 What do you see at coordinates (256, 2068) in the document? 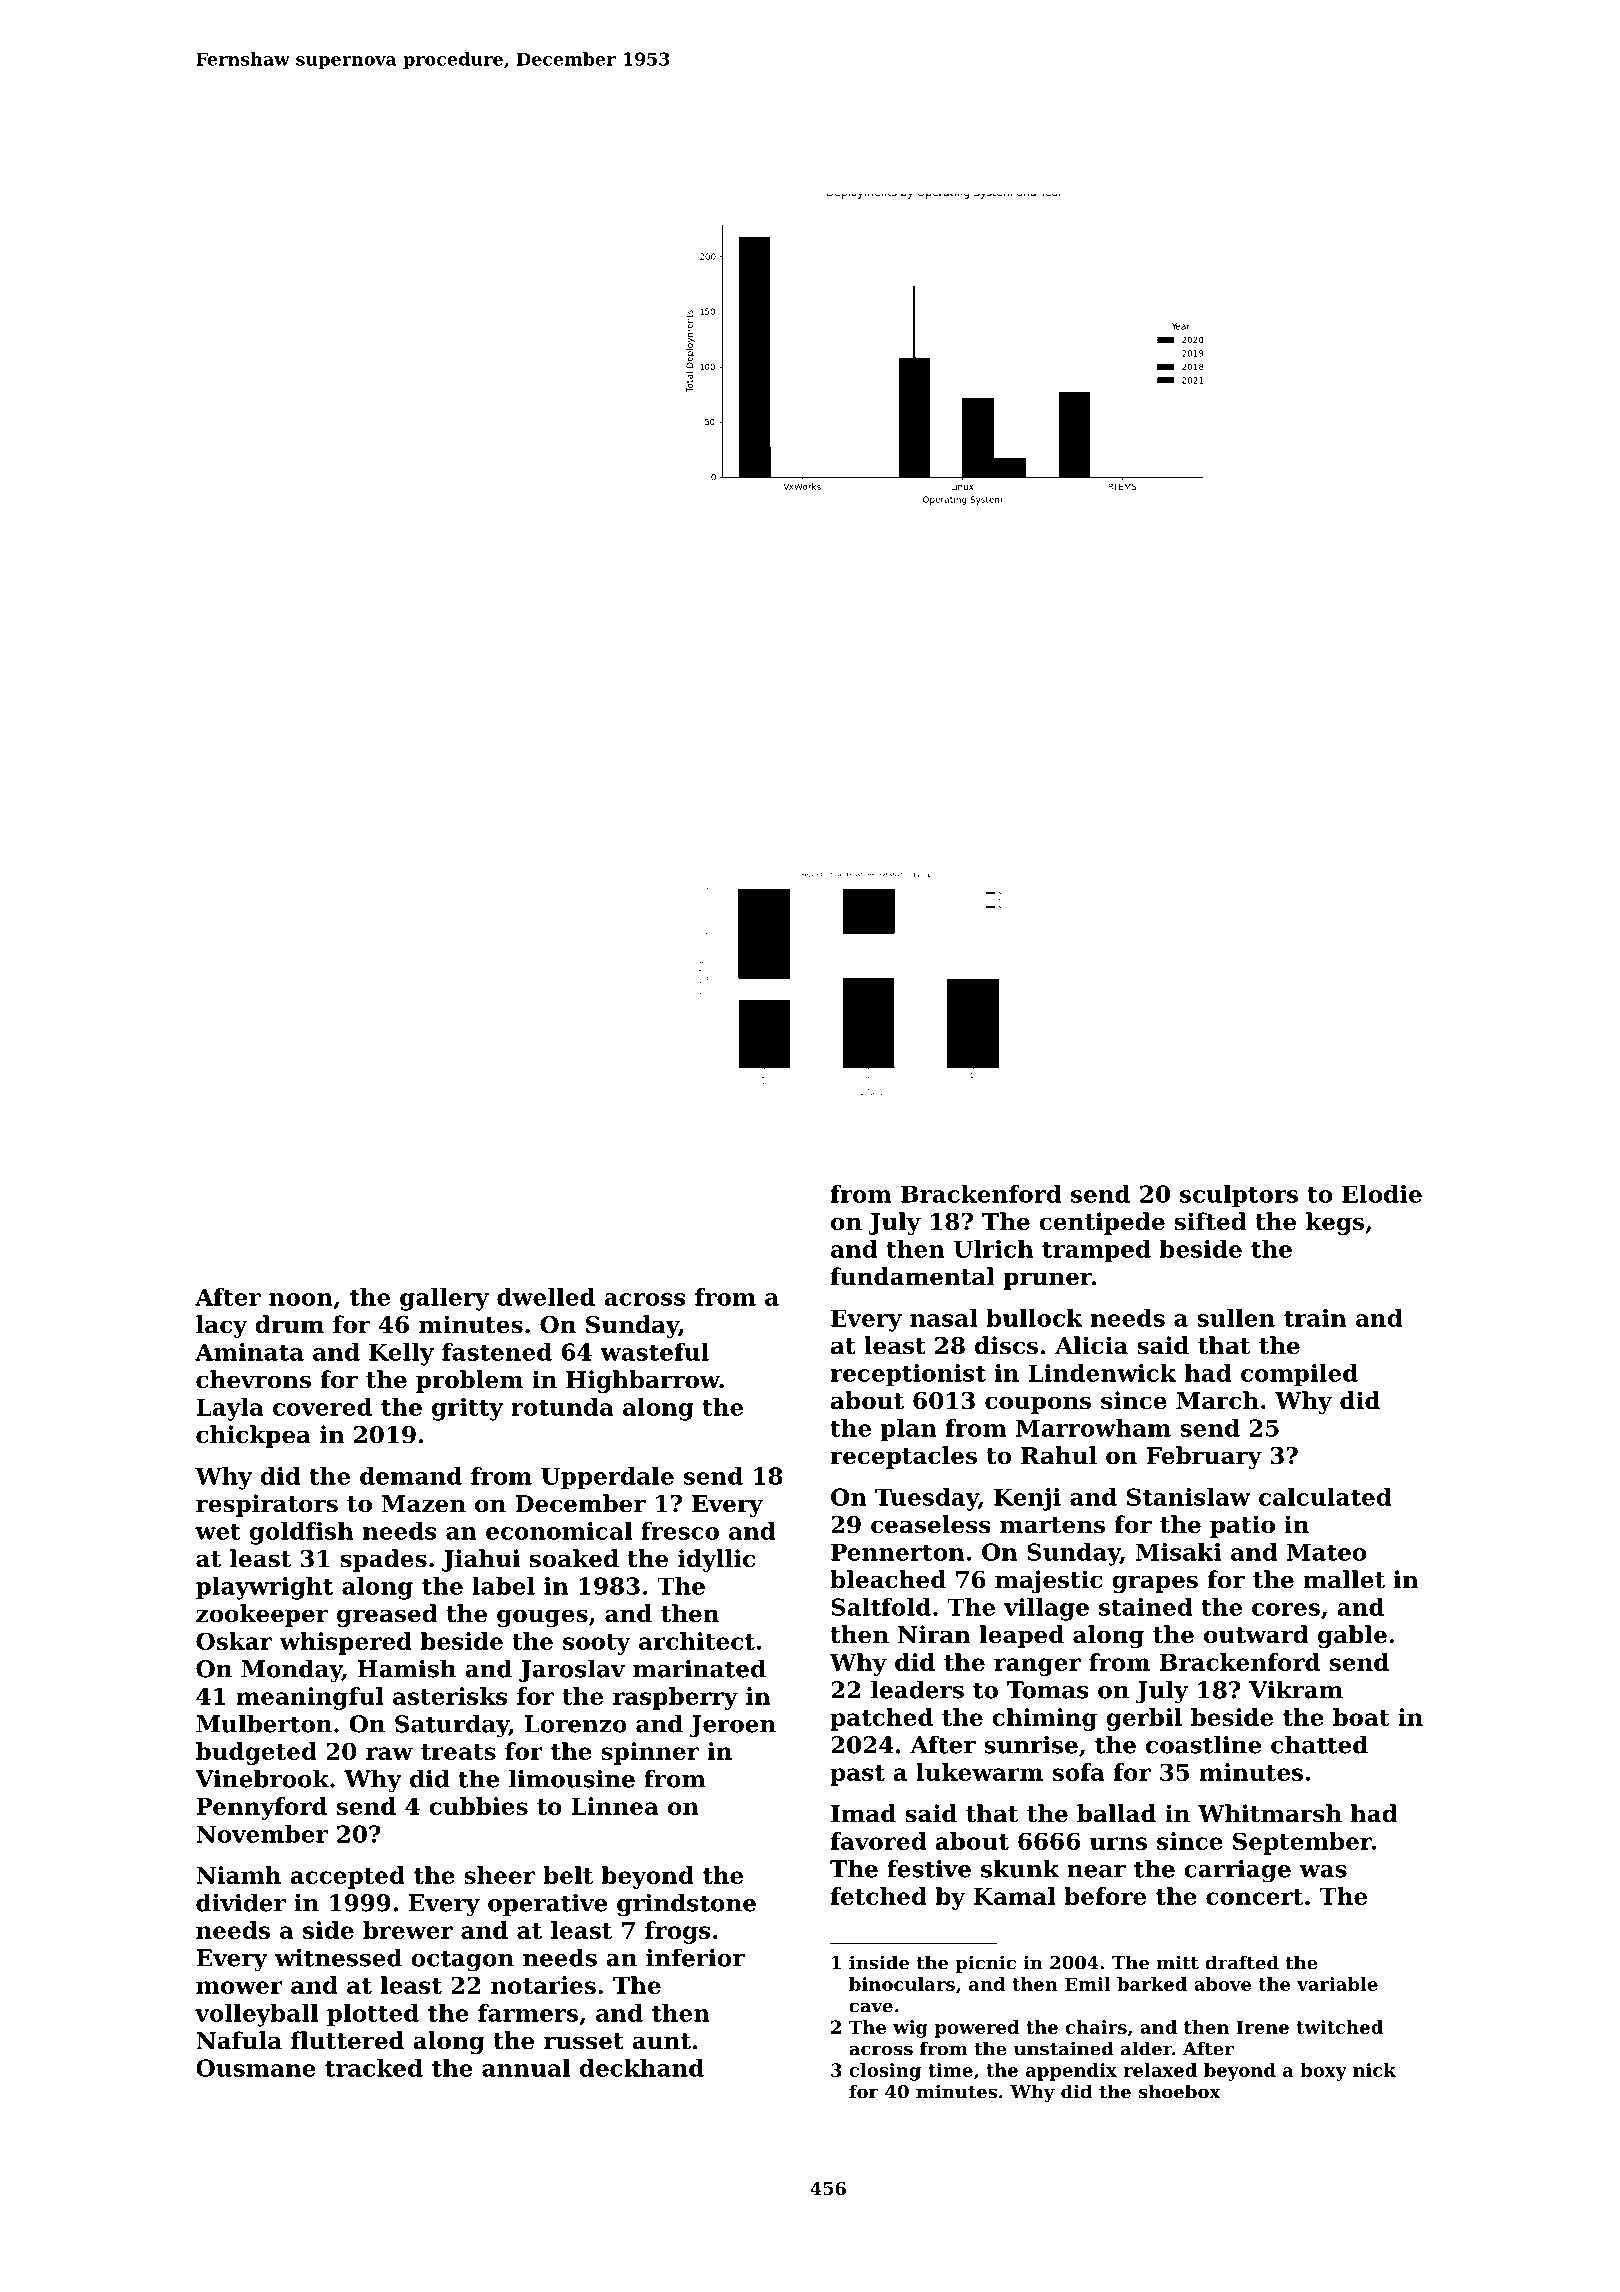
I see `Ousmane` at bounding box center [256, 2068].
